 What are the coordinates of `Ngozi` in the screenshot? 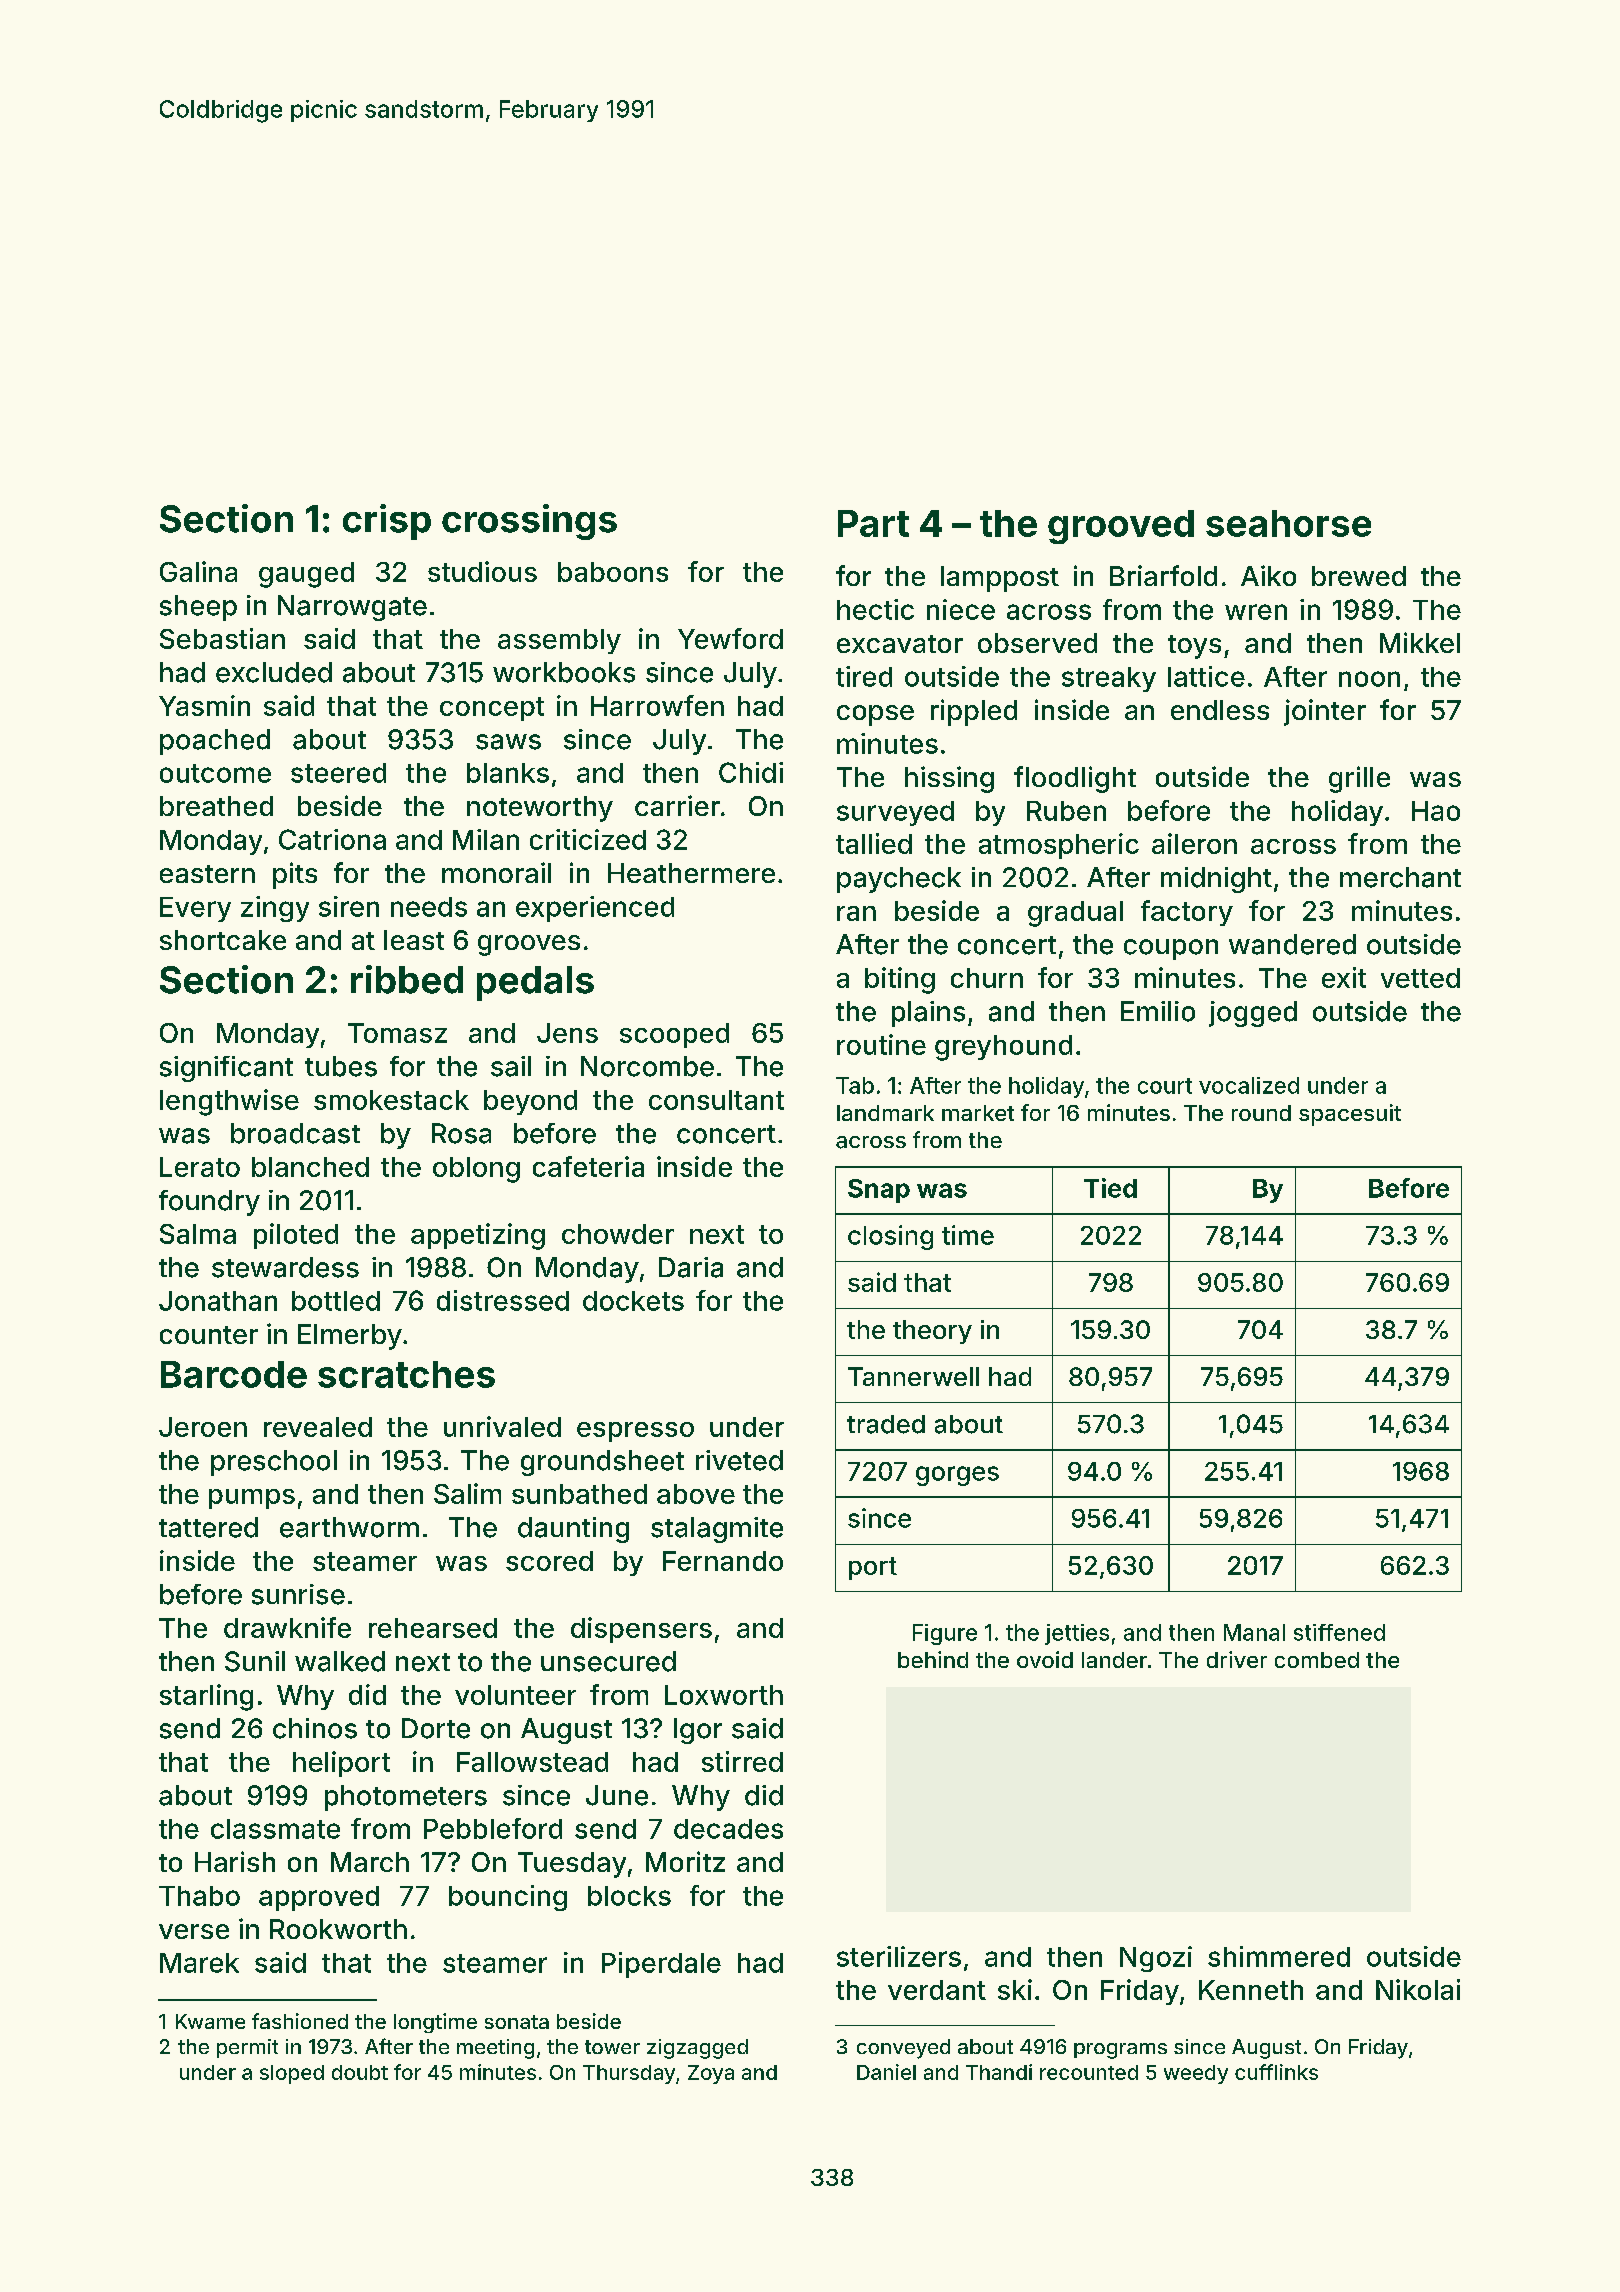 It's located at (1156, 1959).
